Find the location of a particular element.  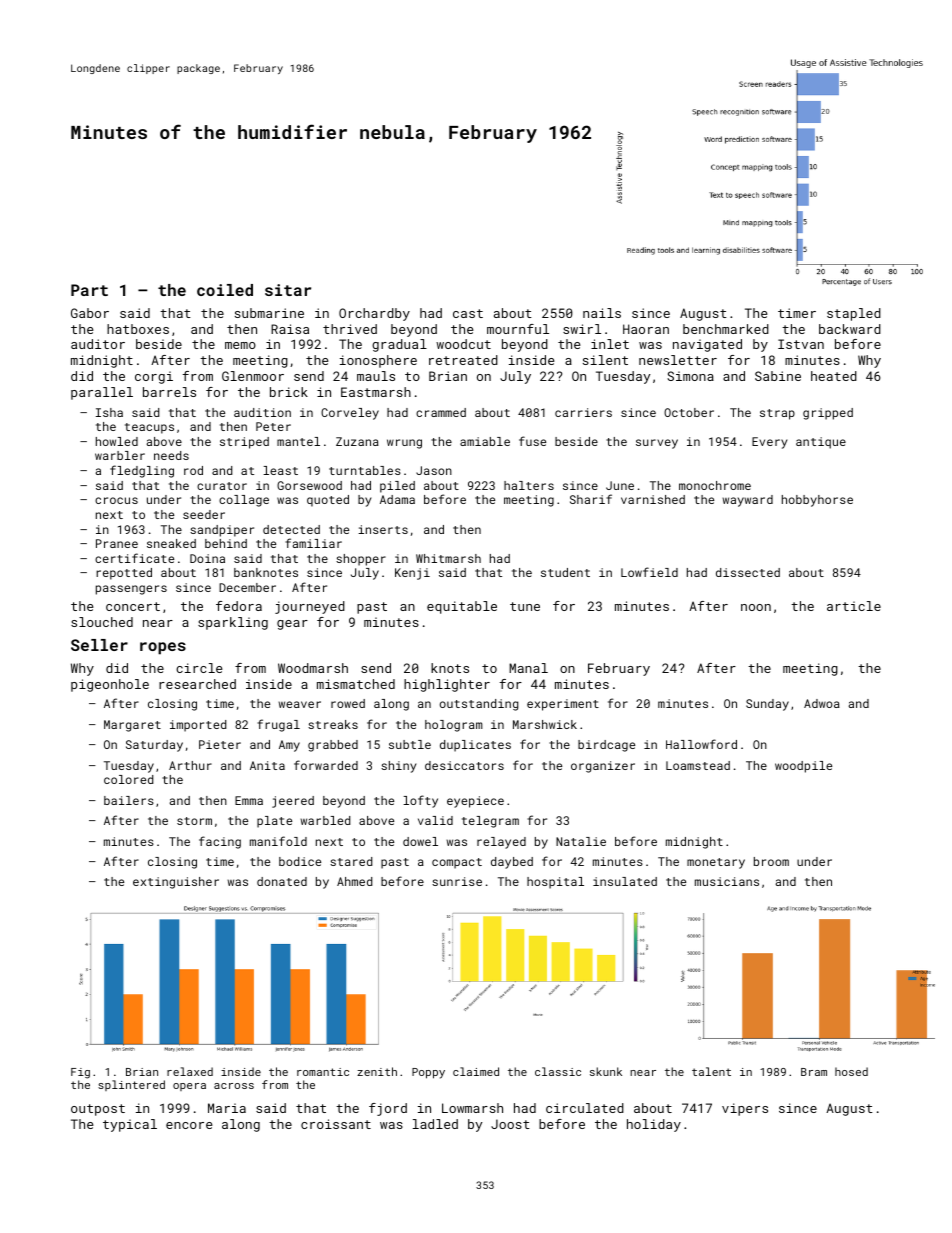

retreated is located at coordinates (463, 360).
